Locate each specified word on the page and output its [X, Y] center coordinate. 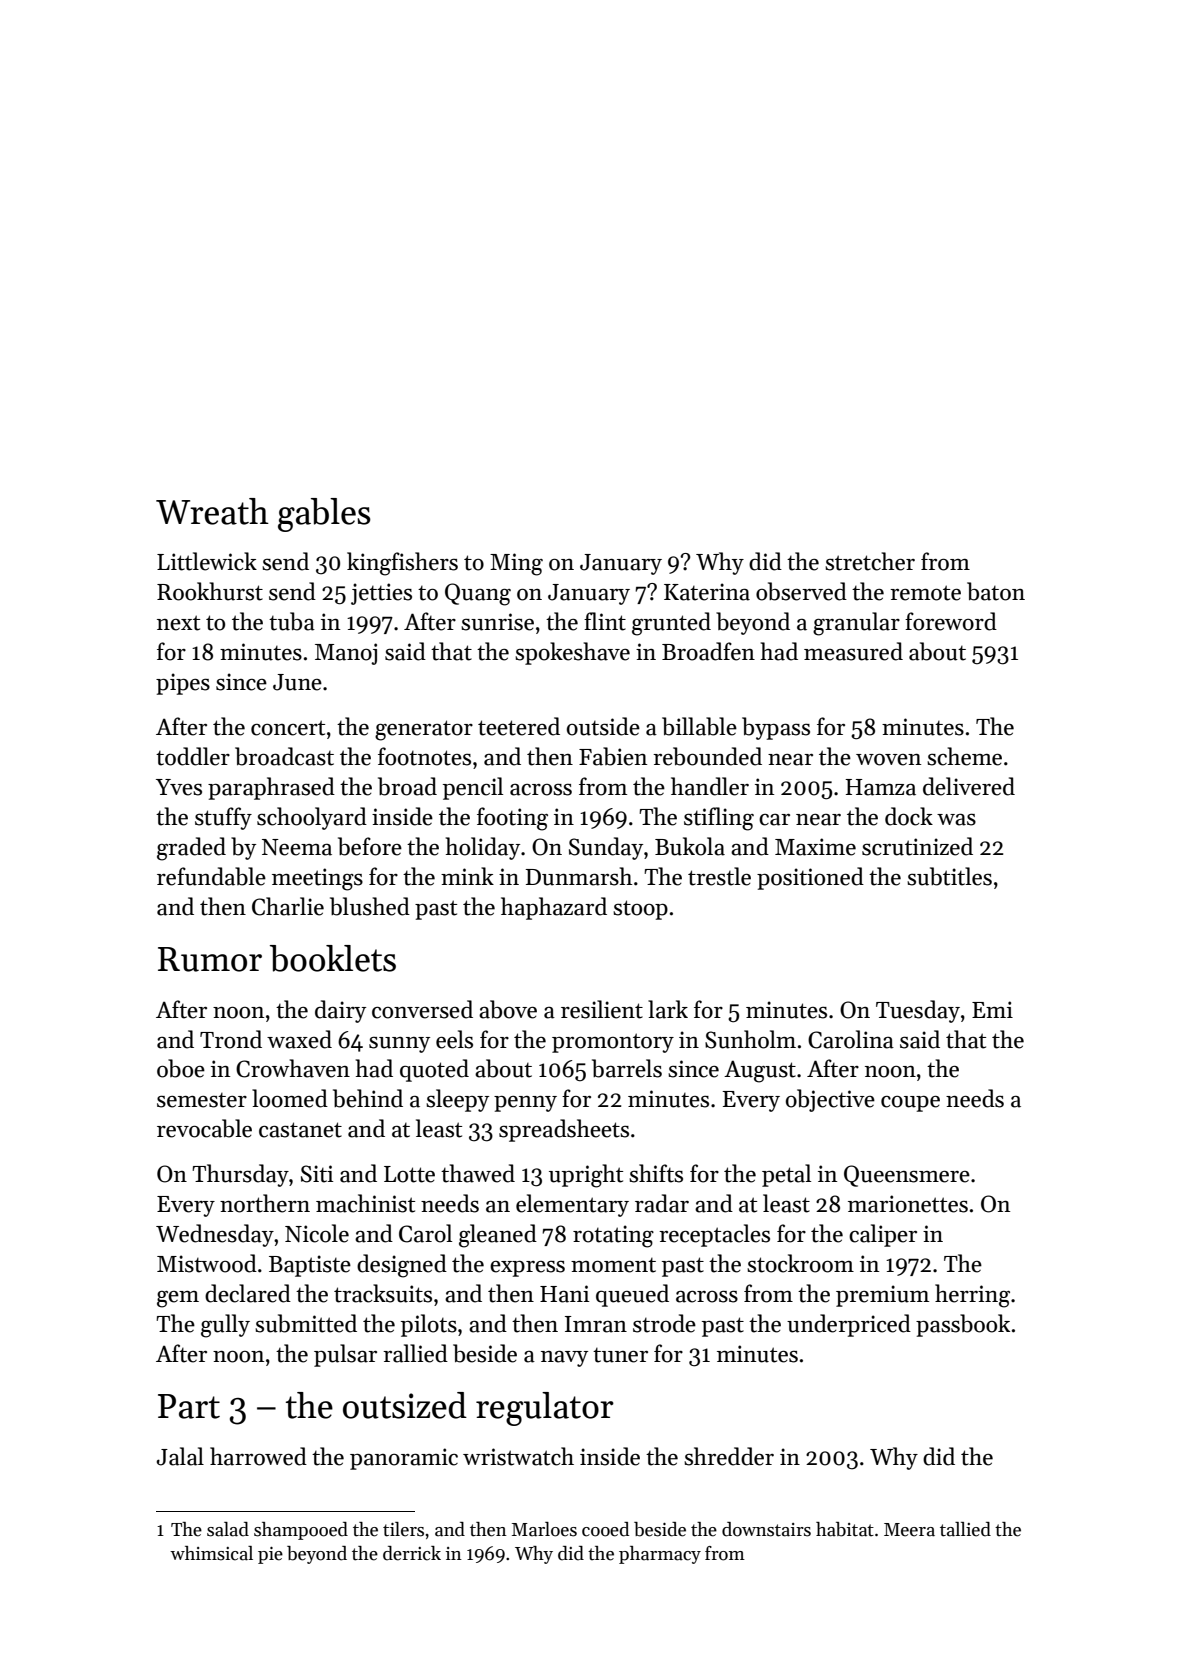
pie [270, 1555]
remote [925, 593]
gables [324, 515]
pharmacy [660, 1555]
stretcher [870, 561]
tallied [965, 1529]
